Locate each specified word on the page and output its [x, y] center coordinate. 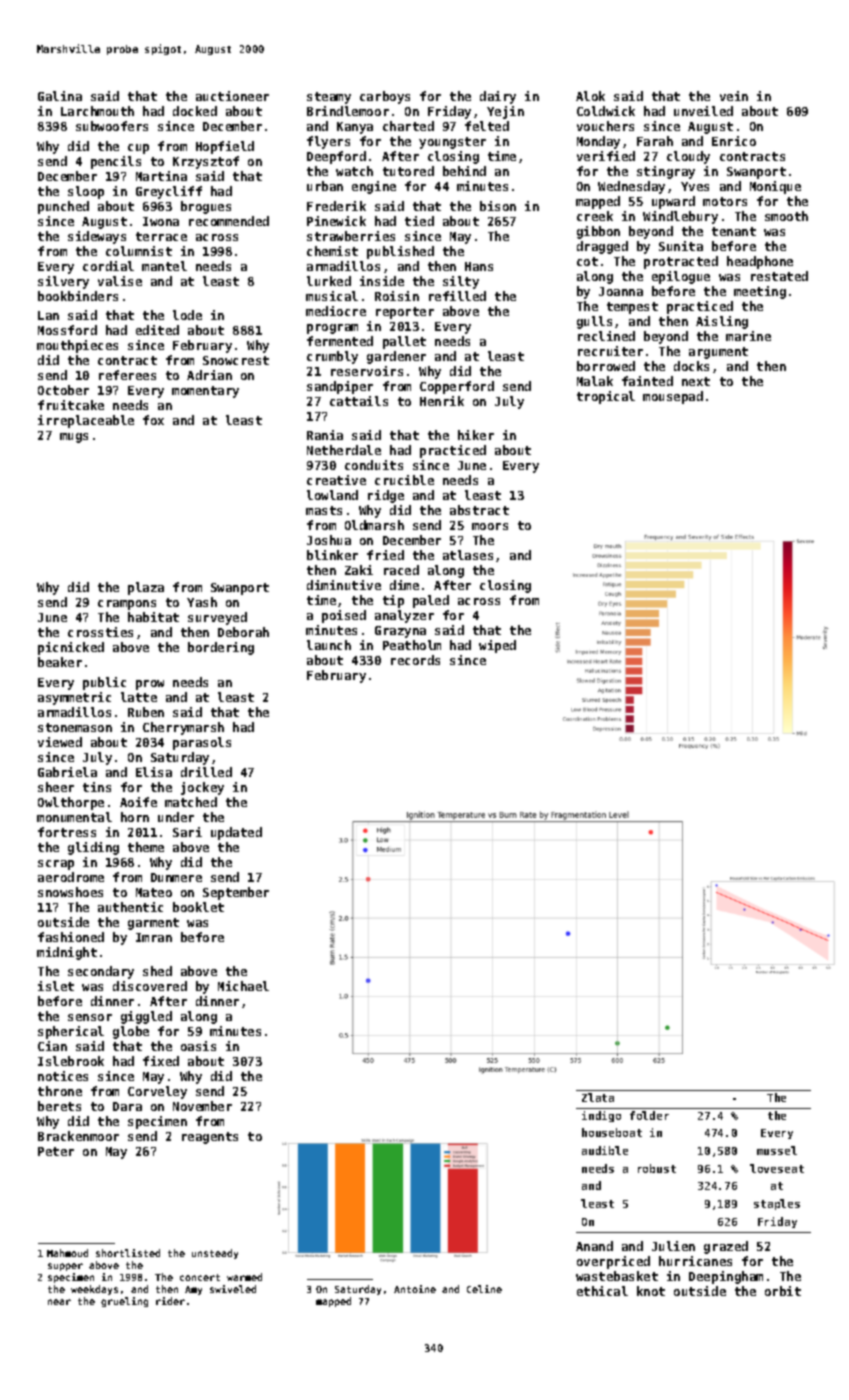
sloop [86, 192]
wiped [497, 646]
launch [329, 645]
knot [651, 1291]
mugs [74, 438]
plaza [146, 588]
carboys [385, 97]
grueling [124, 1302]
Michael [243, 986]
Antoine [415, 1289]
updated [236, 833]
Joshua [329, 540]
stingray [666, 172]
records [415, 660]
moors [490, 526]
